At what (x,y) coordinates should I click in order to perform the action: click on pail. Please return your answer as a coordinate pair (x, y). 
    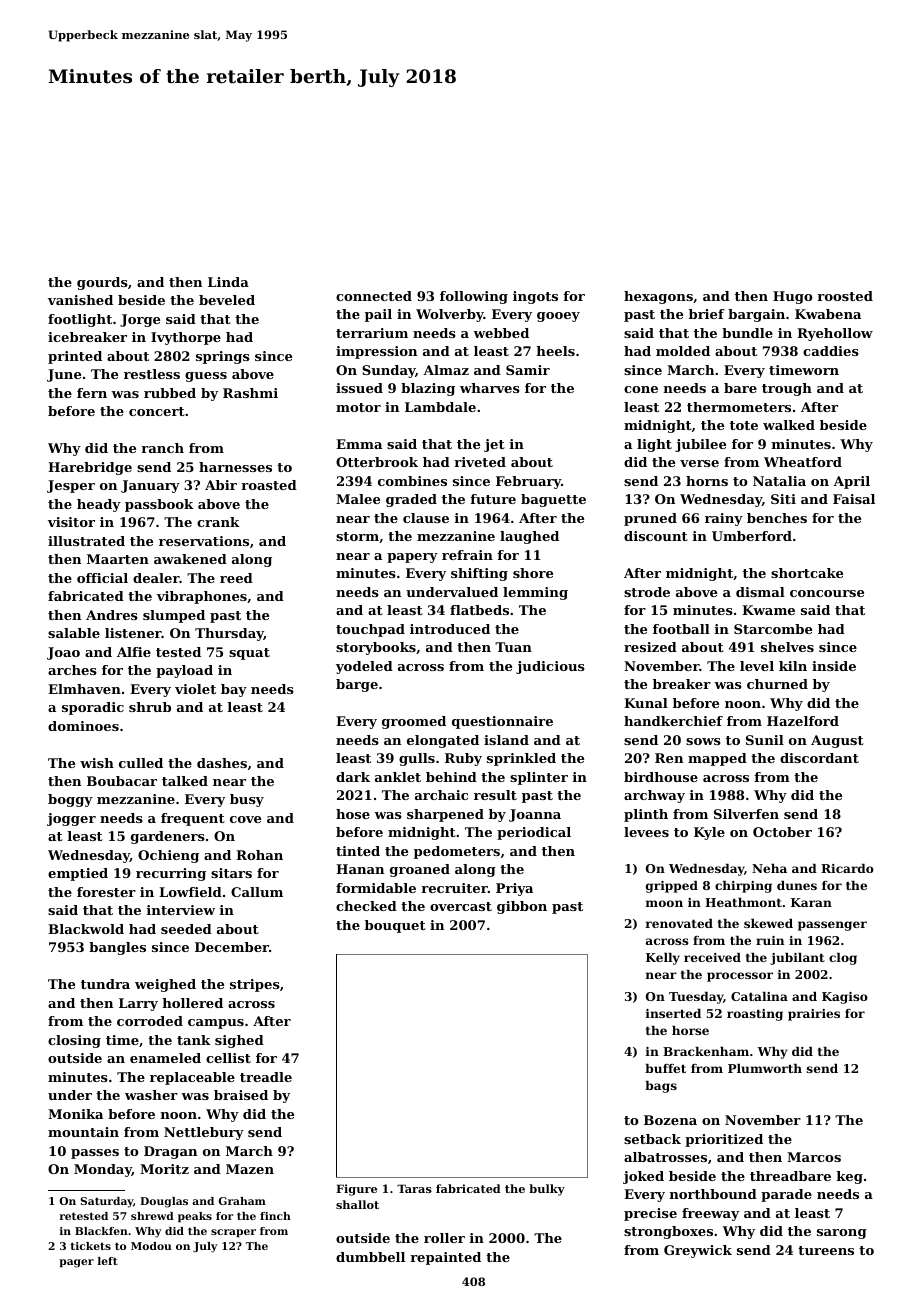
    Looking at the image, I should click on (378, 315).
